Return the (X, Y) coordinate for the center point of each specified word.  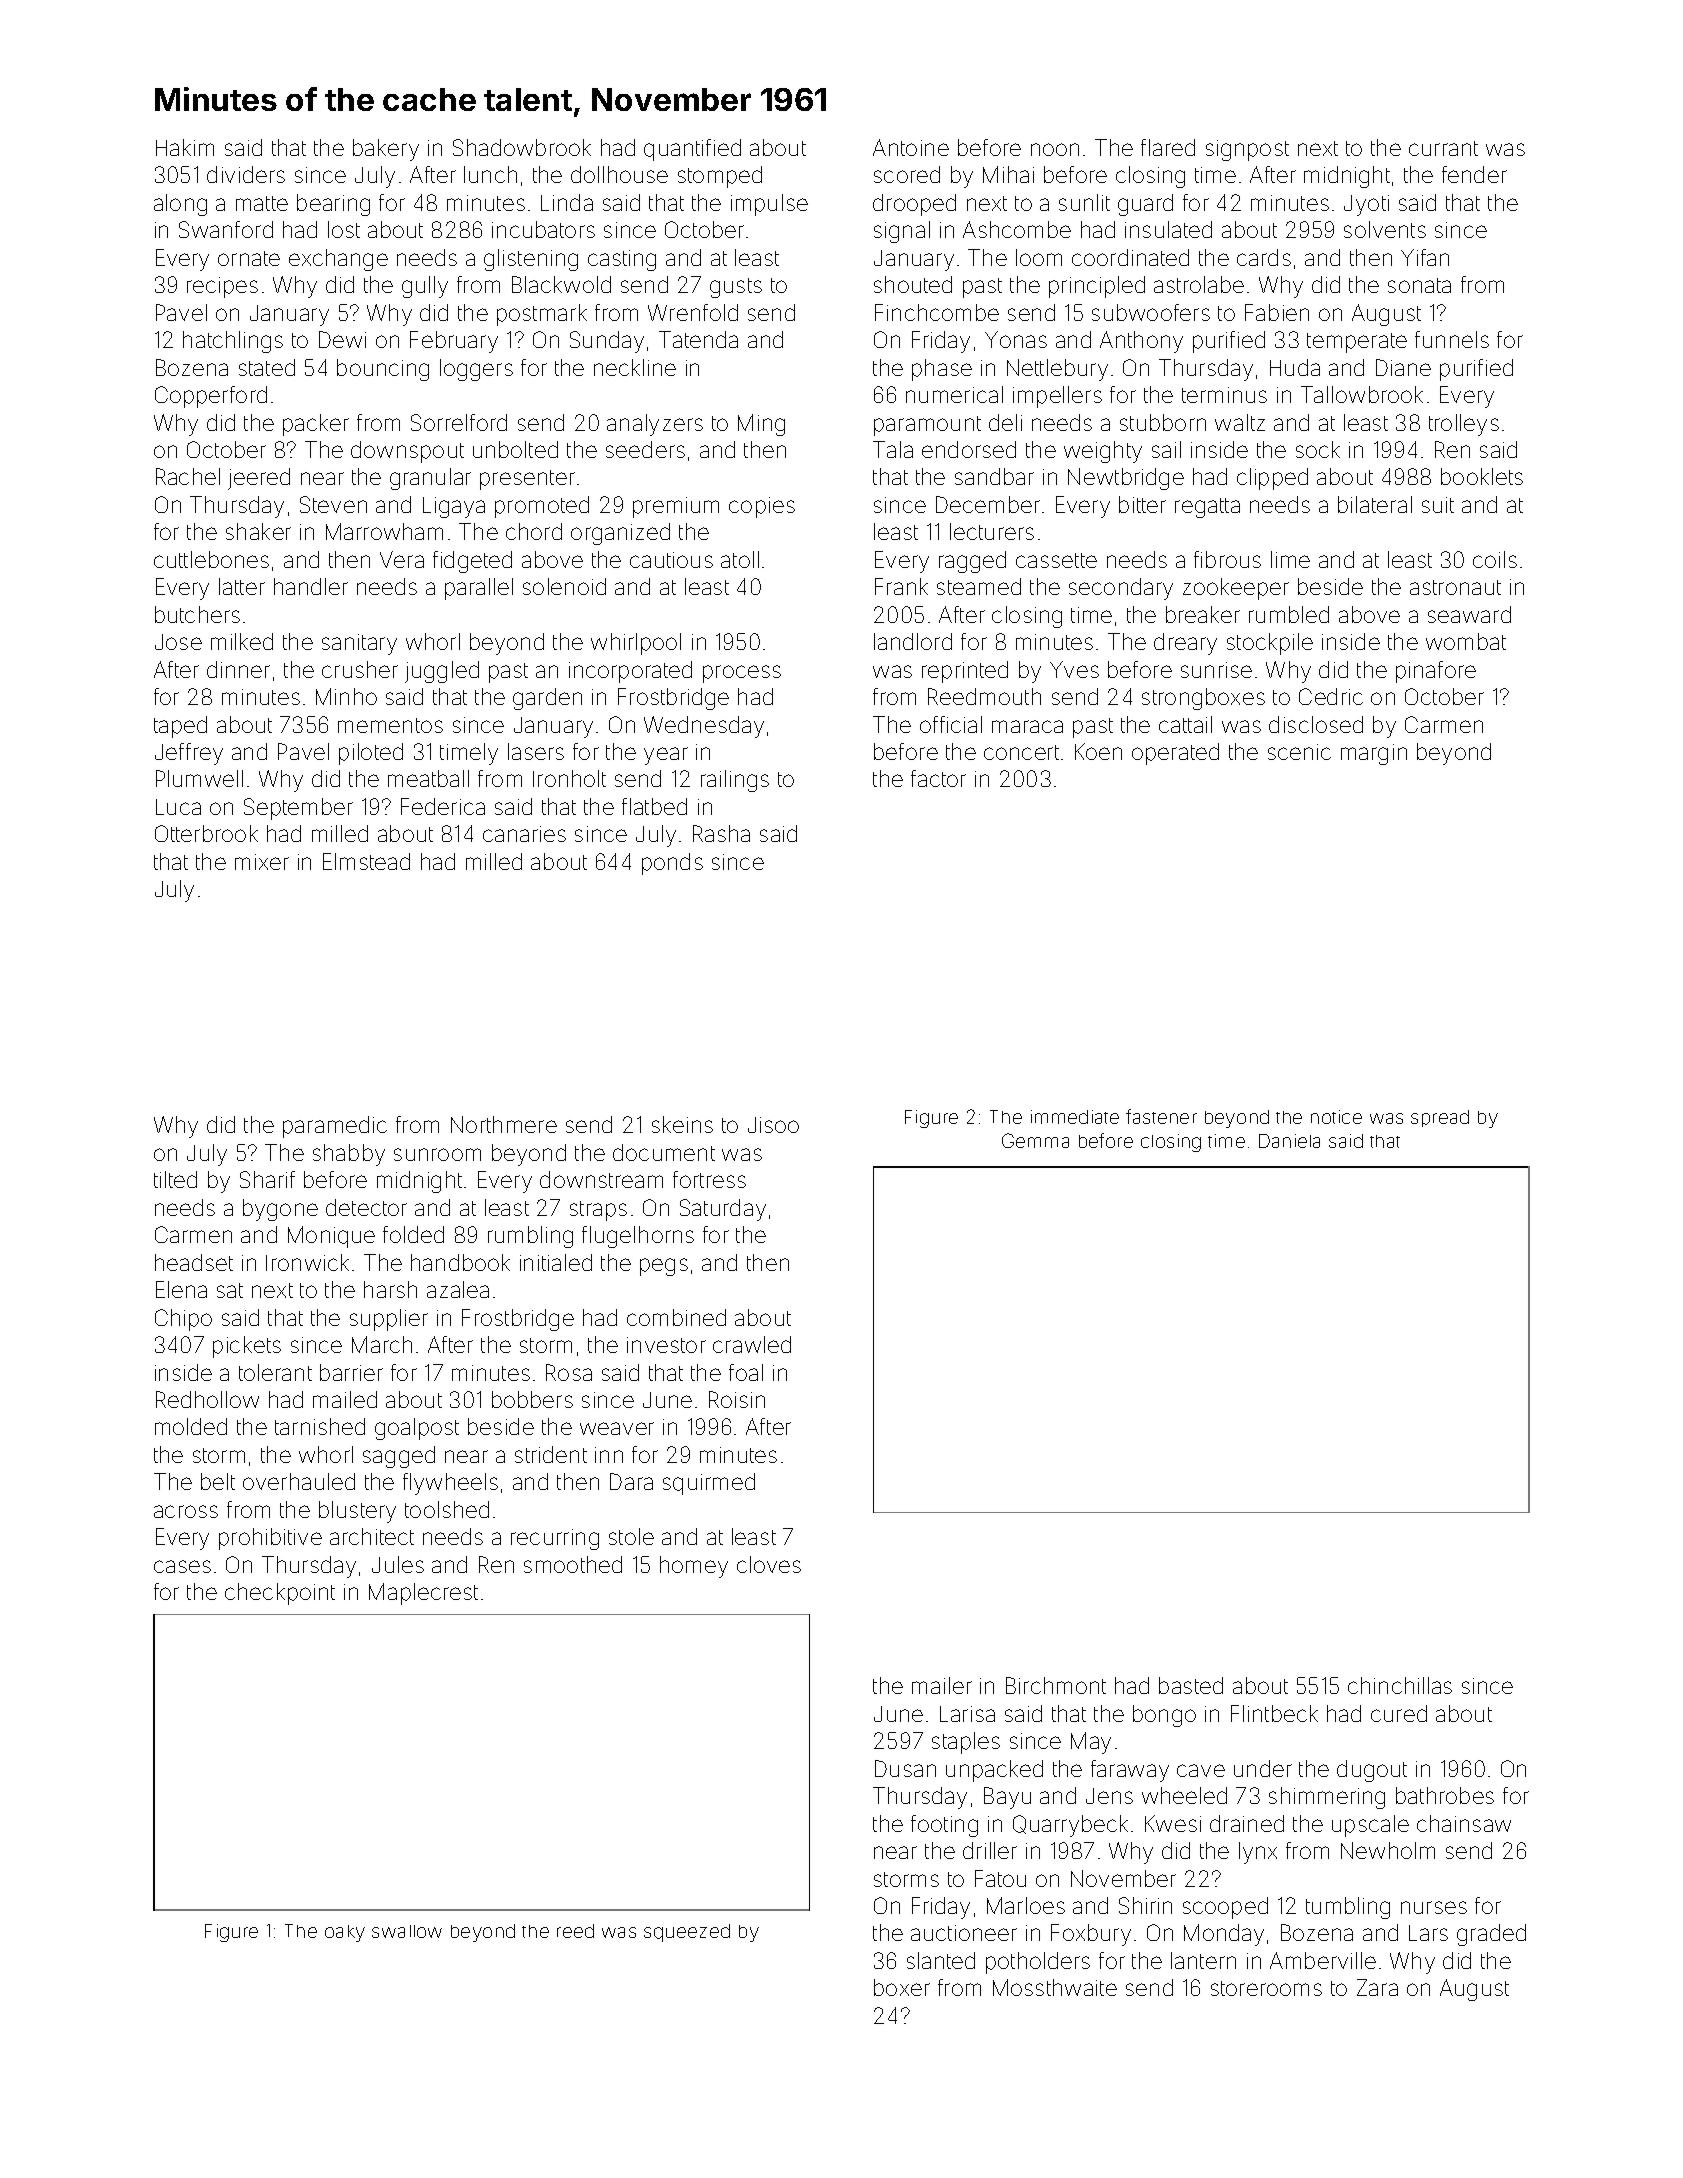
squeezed (687, 1933)
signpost (1247, 150)
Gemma (1035, 1140)
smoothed (573, 1564)
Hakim (185, 147)
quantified (692, 150)
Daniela (1289, 1141)
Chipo (183, 1320)
